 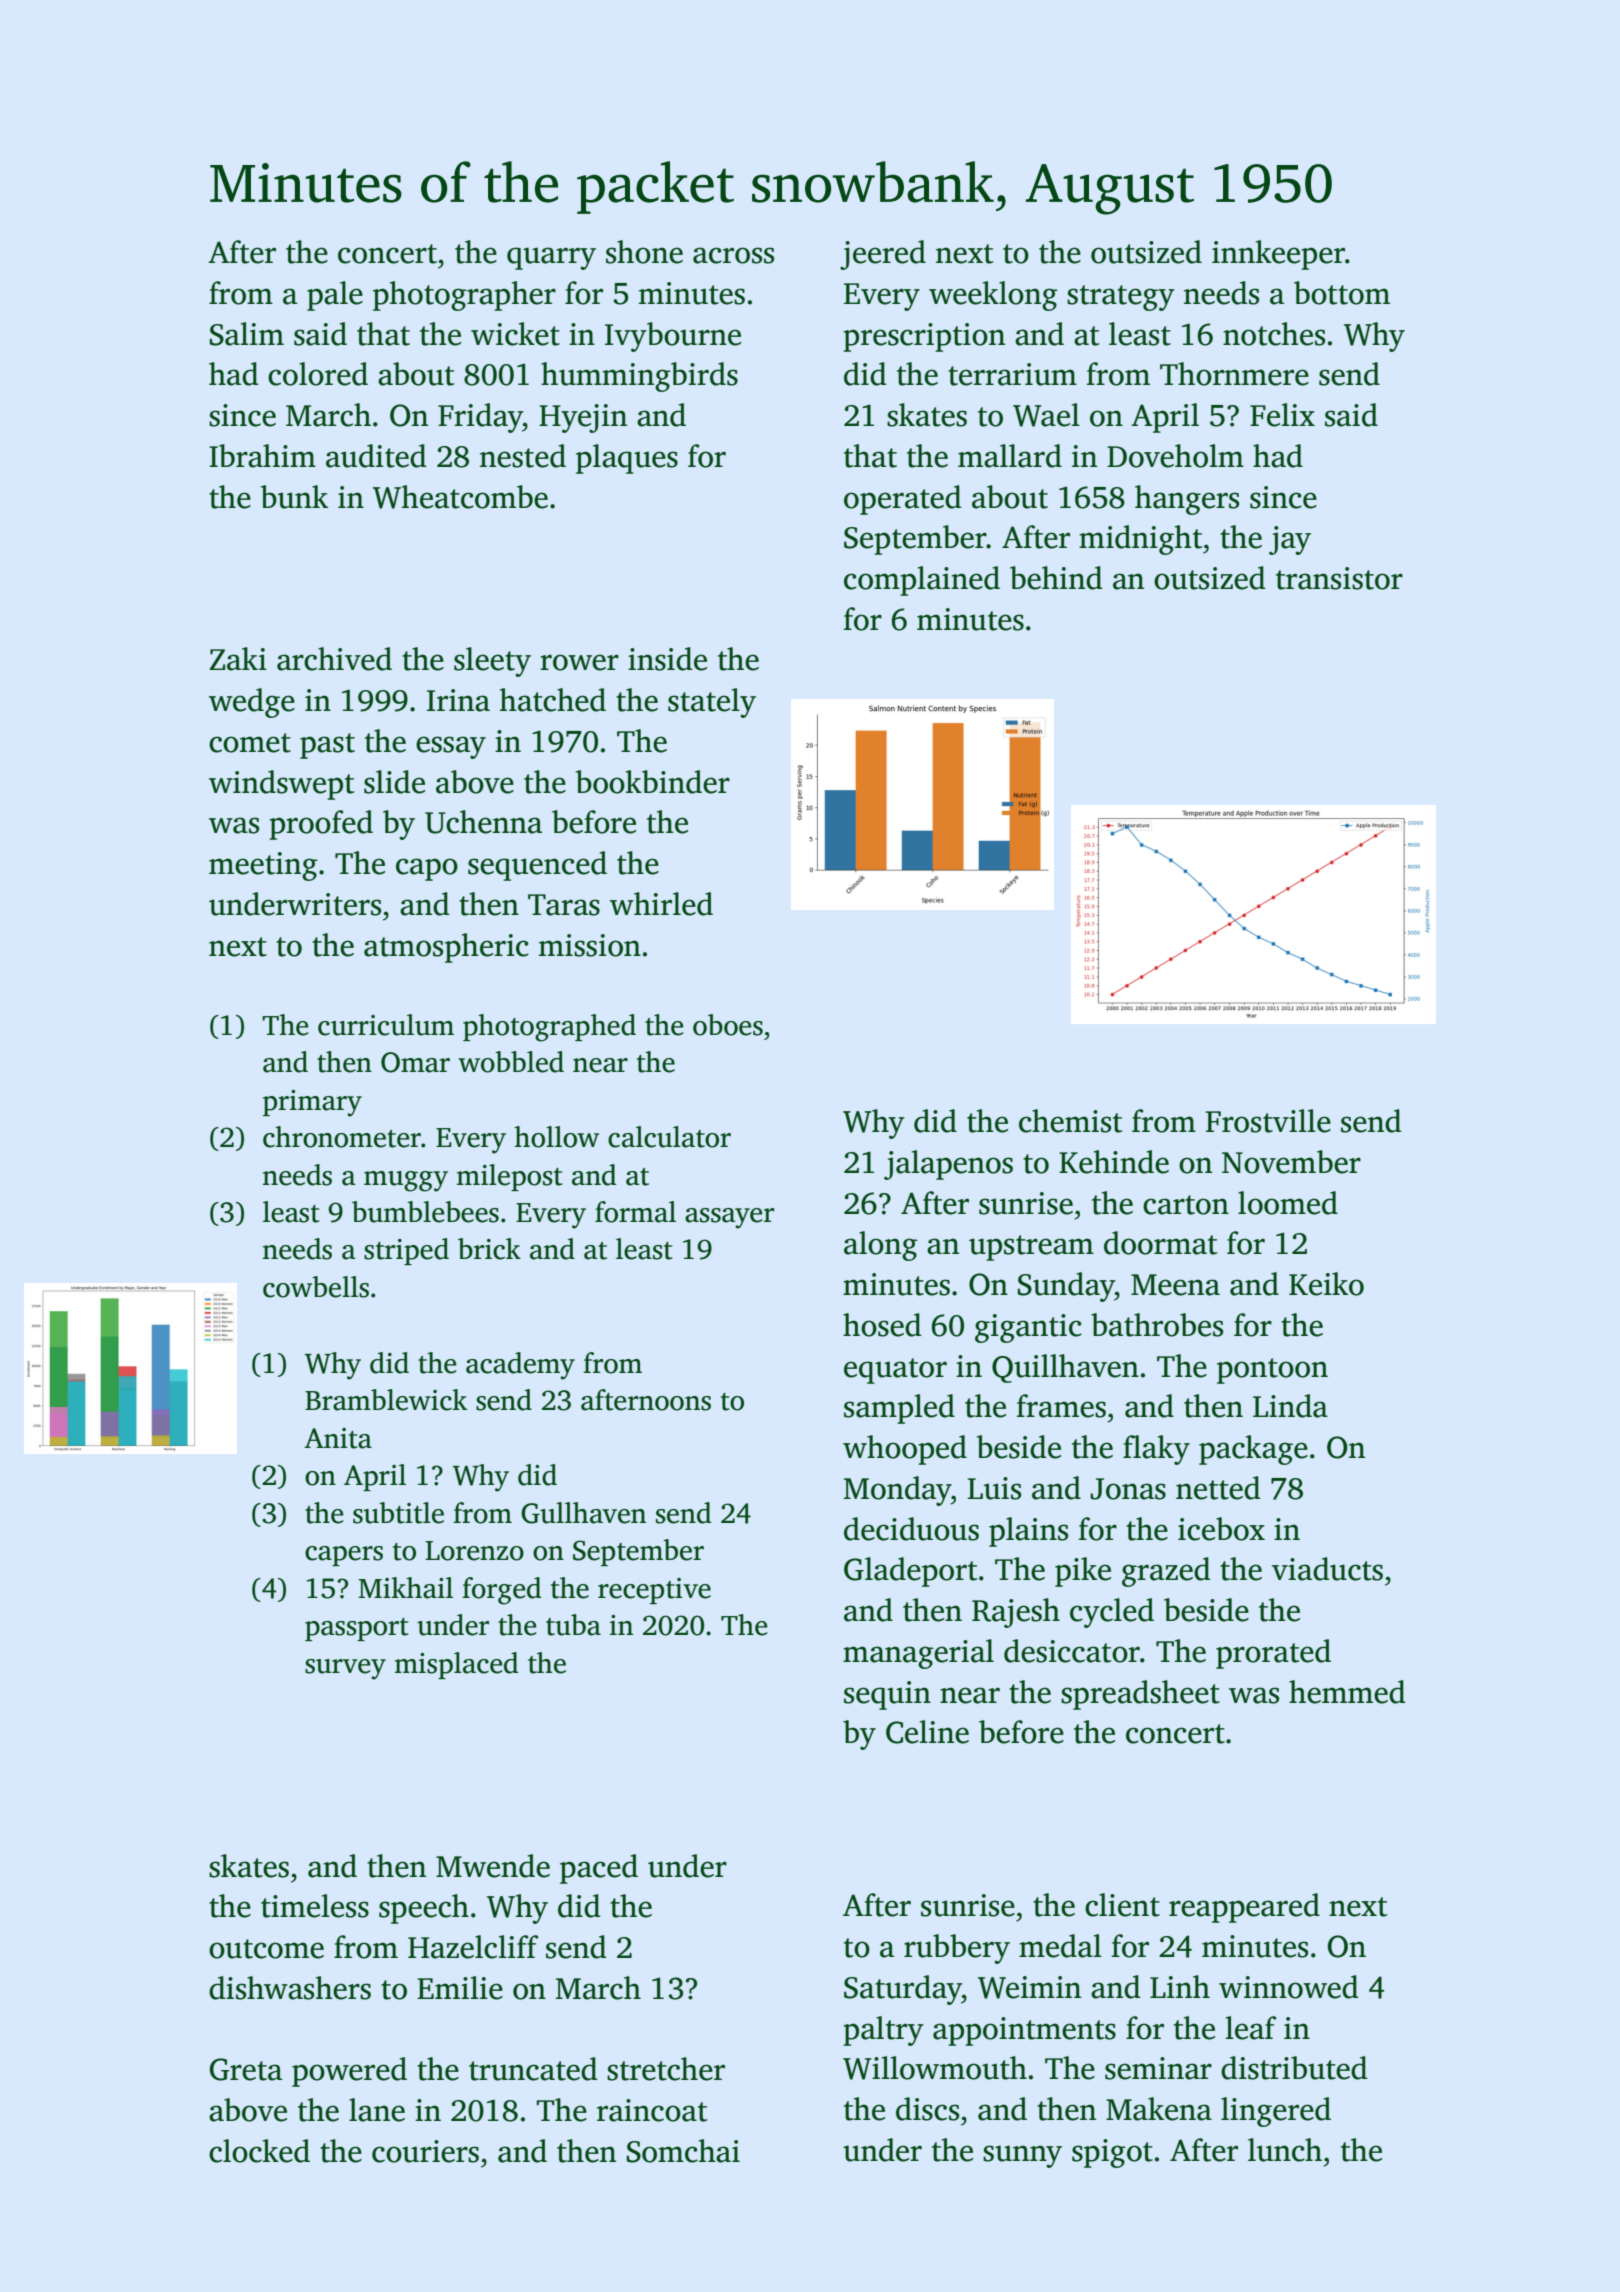 What do you see at coordinates (427, 869) in the image?
I see `capo` at bounding box center [427, 869].
